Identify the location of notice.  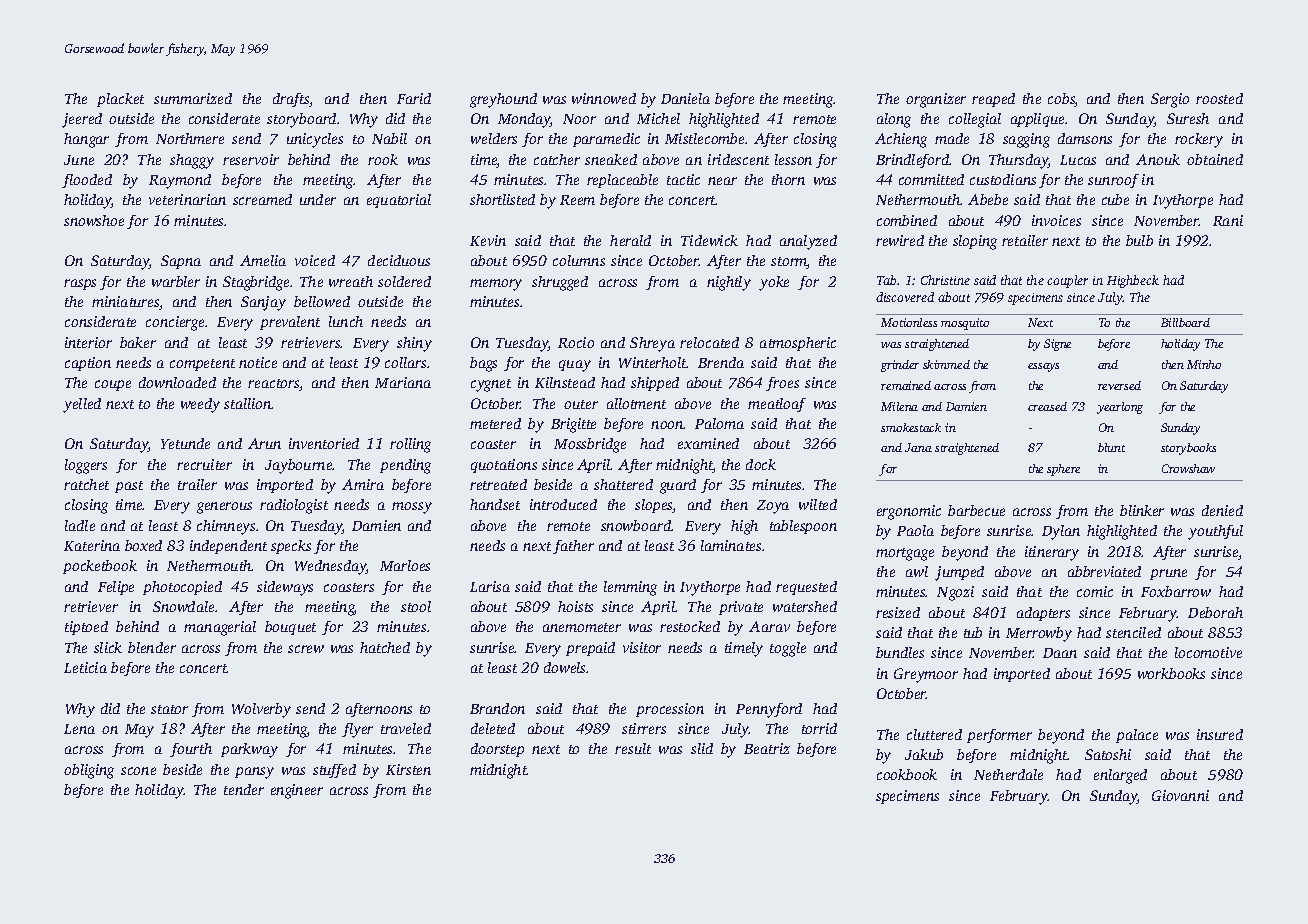
(258, 362).
